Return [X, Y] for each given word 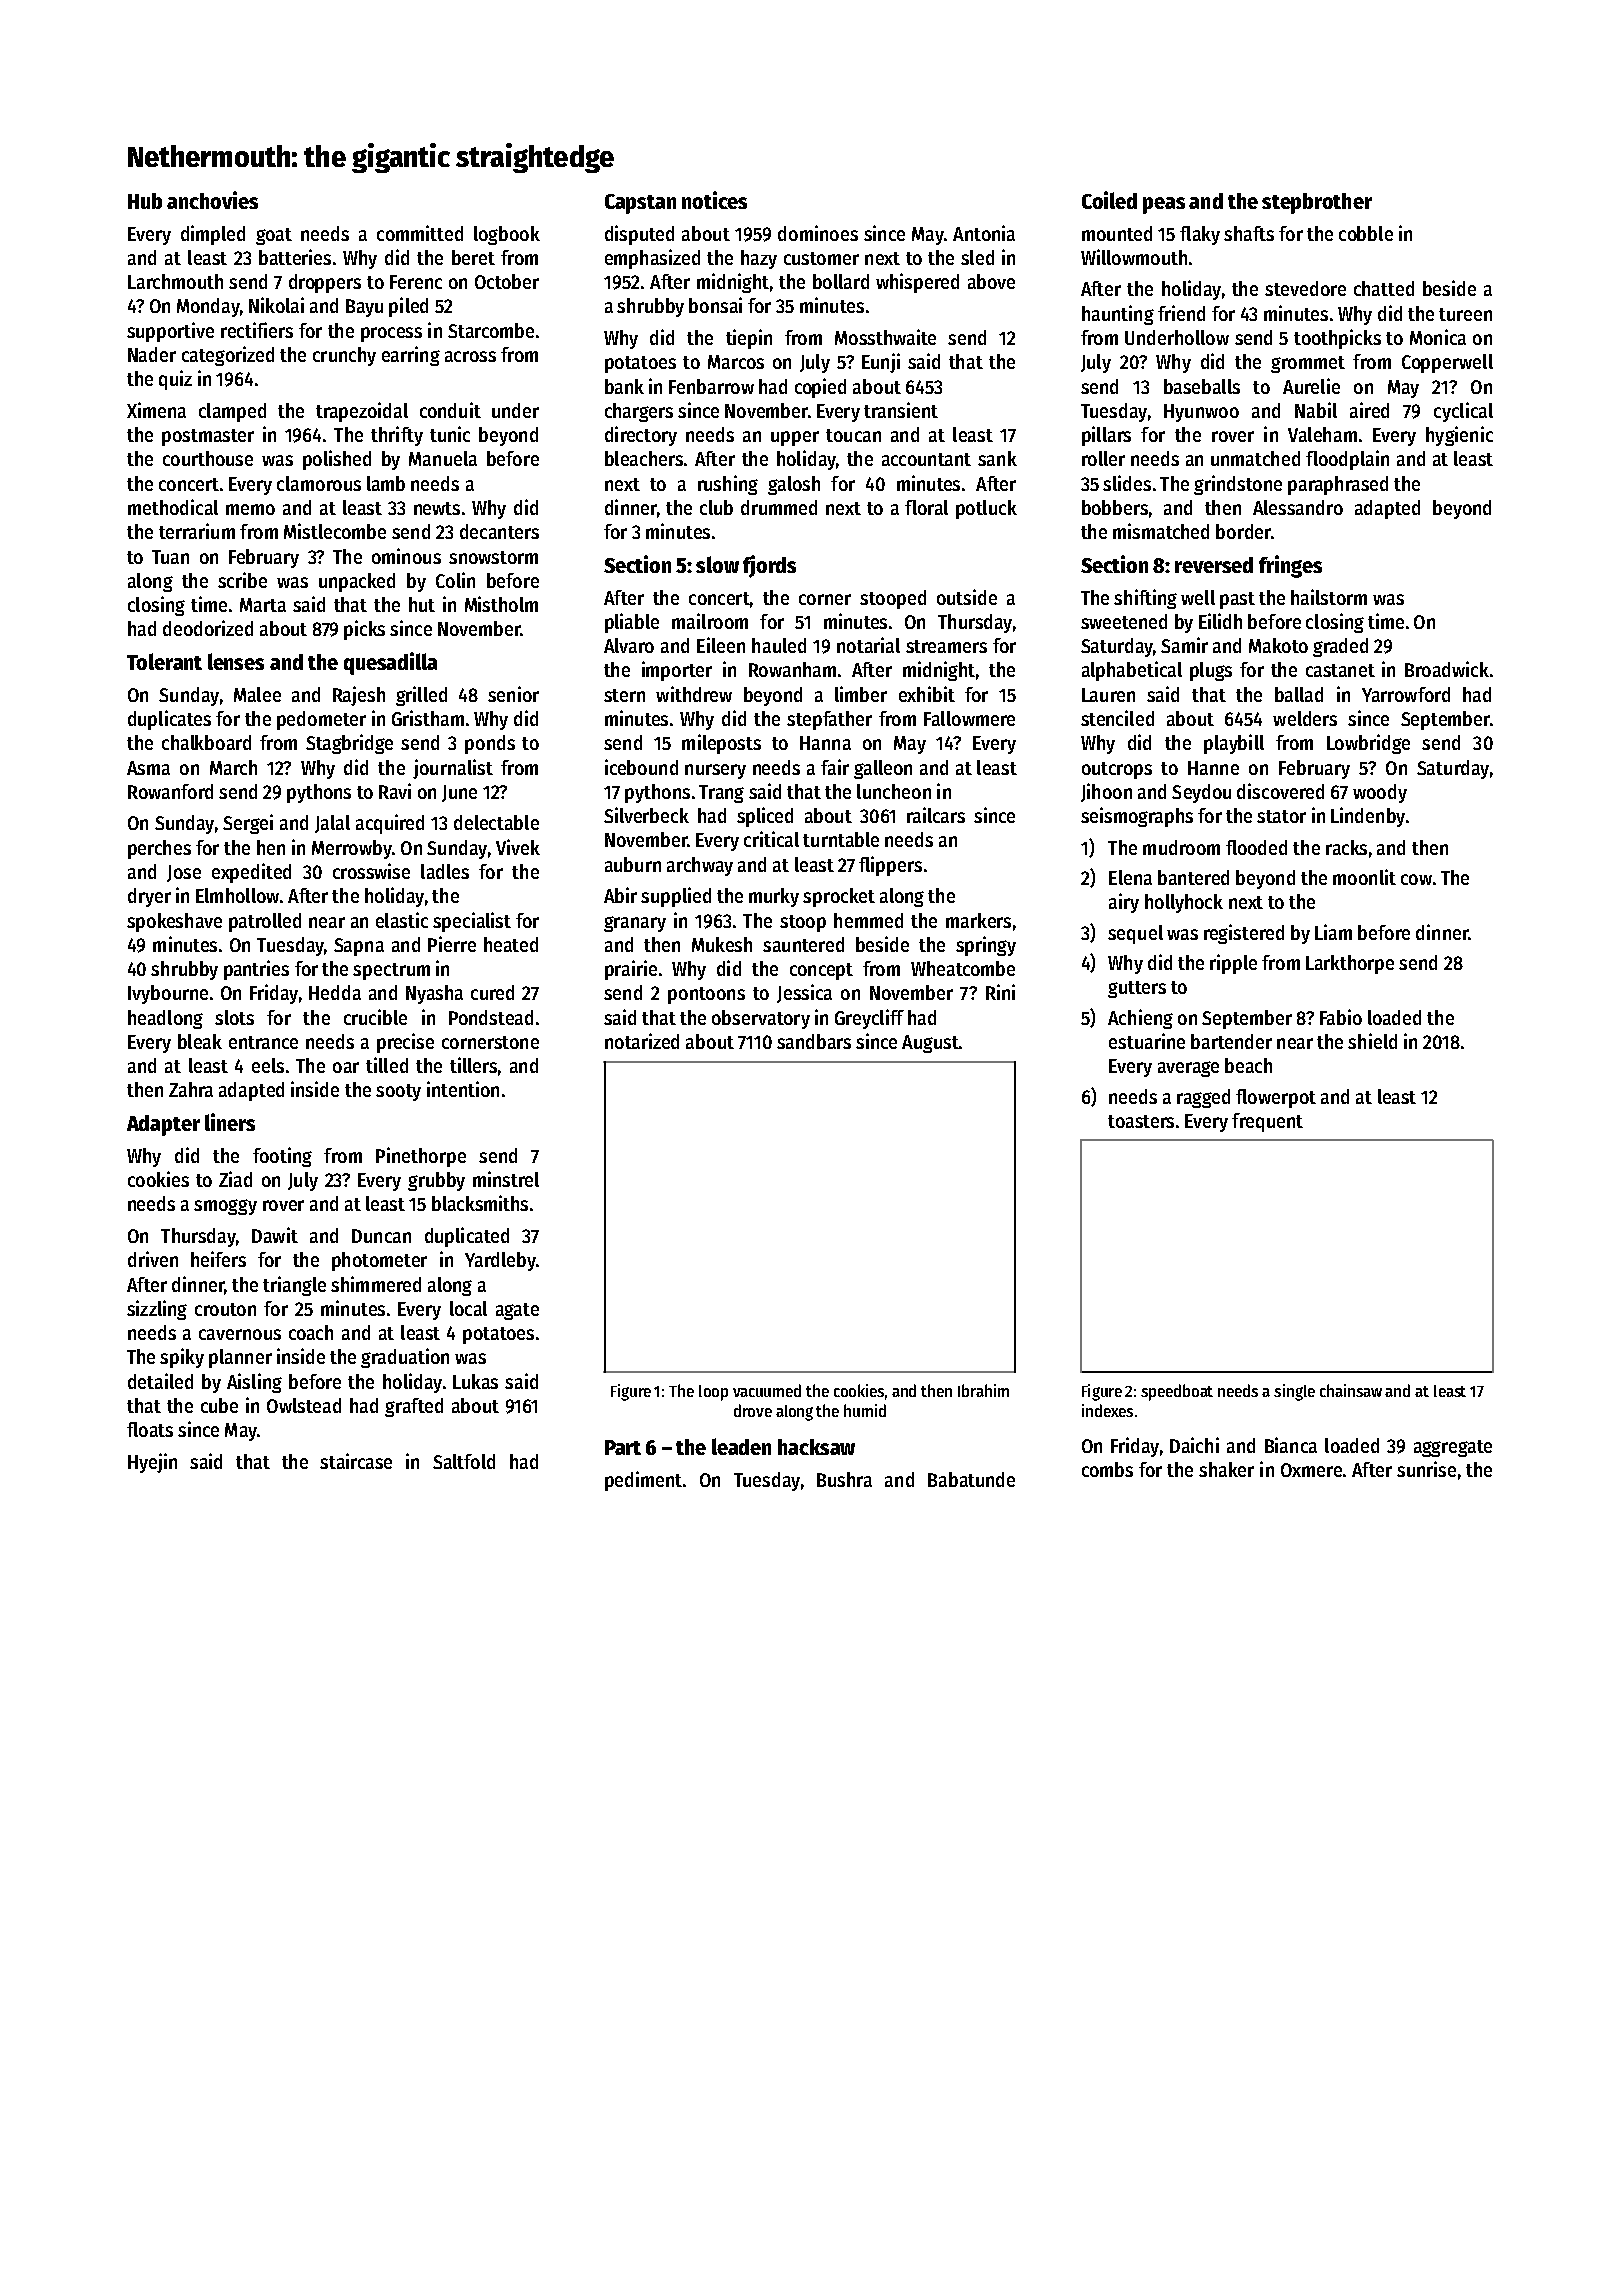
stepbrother [1317, 203]
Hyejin [152, 1463]
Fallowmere [969, 718]
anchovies [212, 200]
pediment [643, 1481]
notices [714, 200]
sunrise [1426, 1469]
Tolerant [164, 661]
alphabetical [1132, 671]
